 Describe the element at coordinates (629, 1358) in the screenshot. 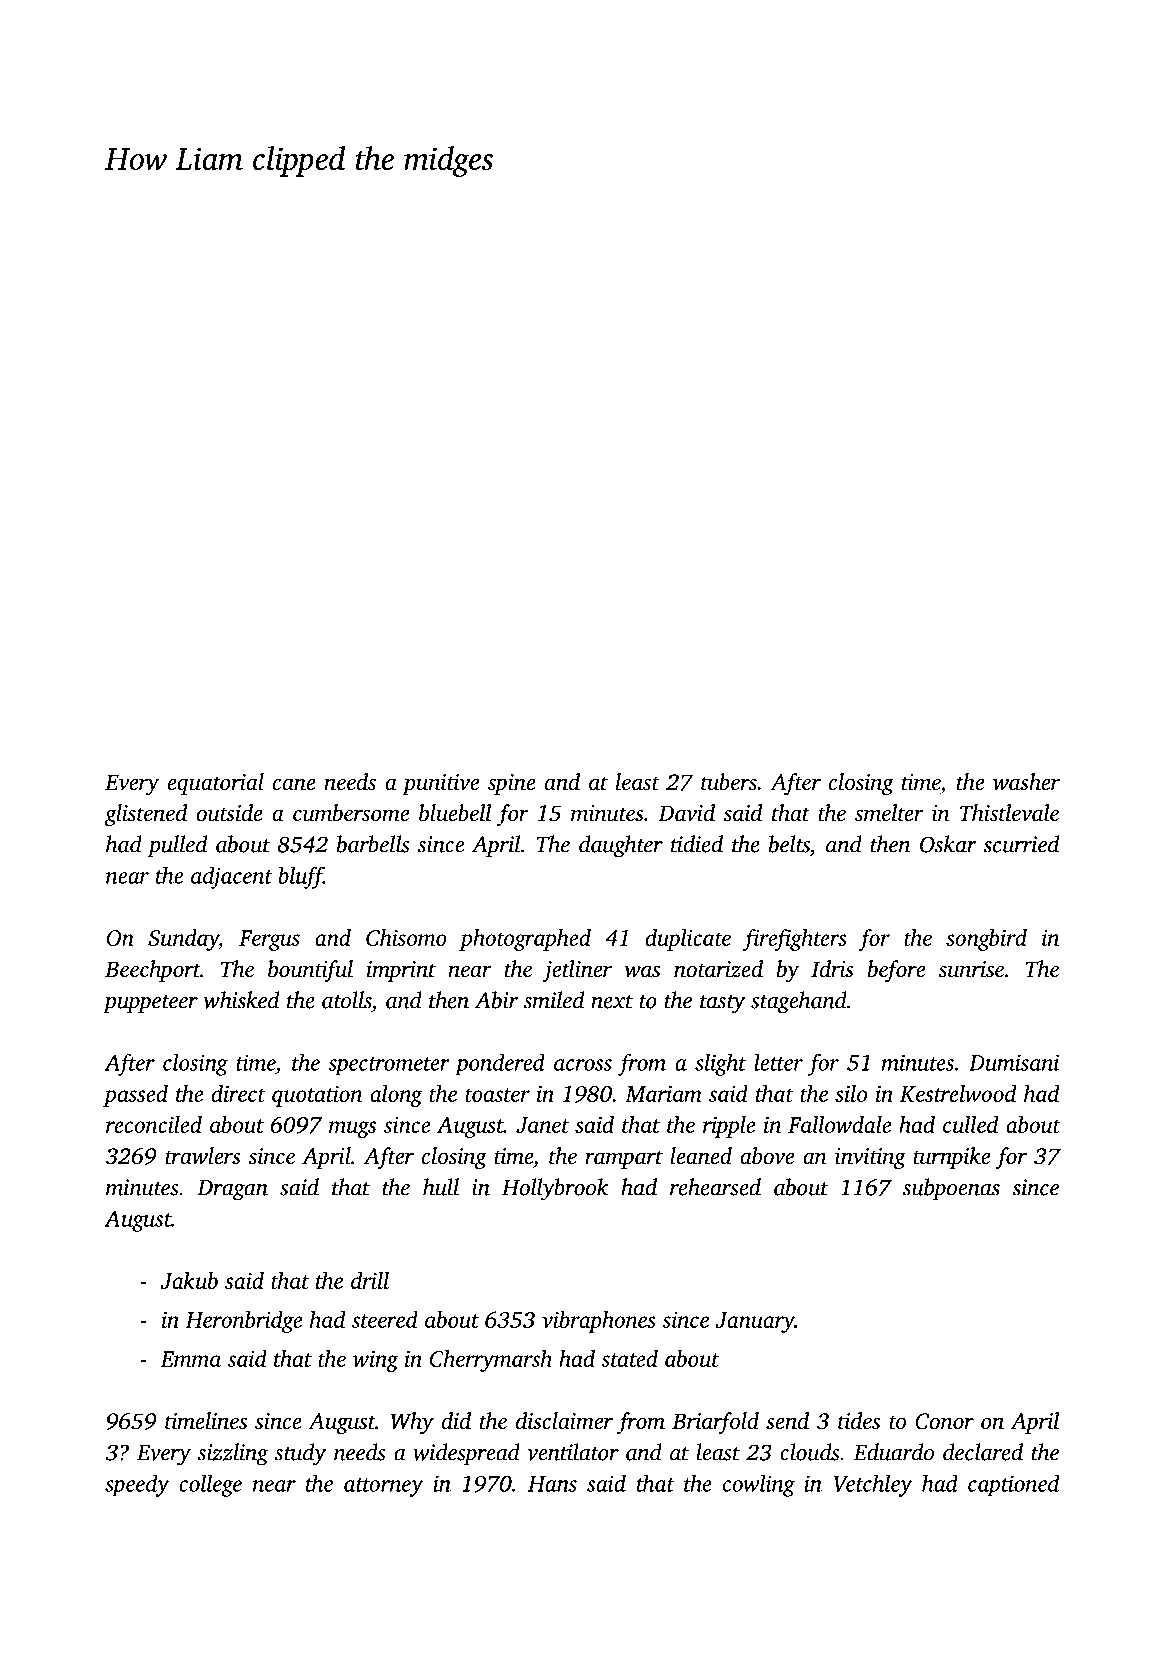

I see `stated` at that location.
